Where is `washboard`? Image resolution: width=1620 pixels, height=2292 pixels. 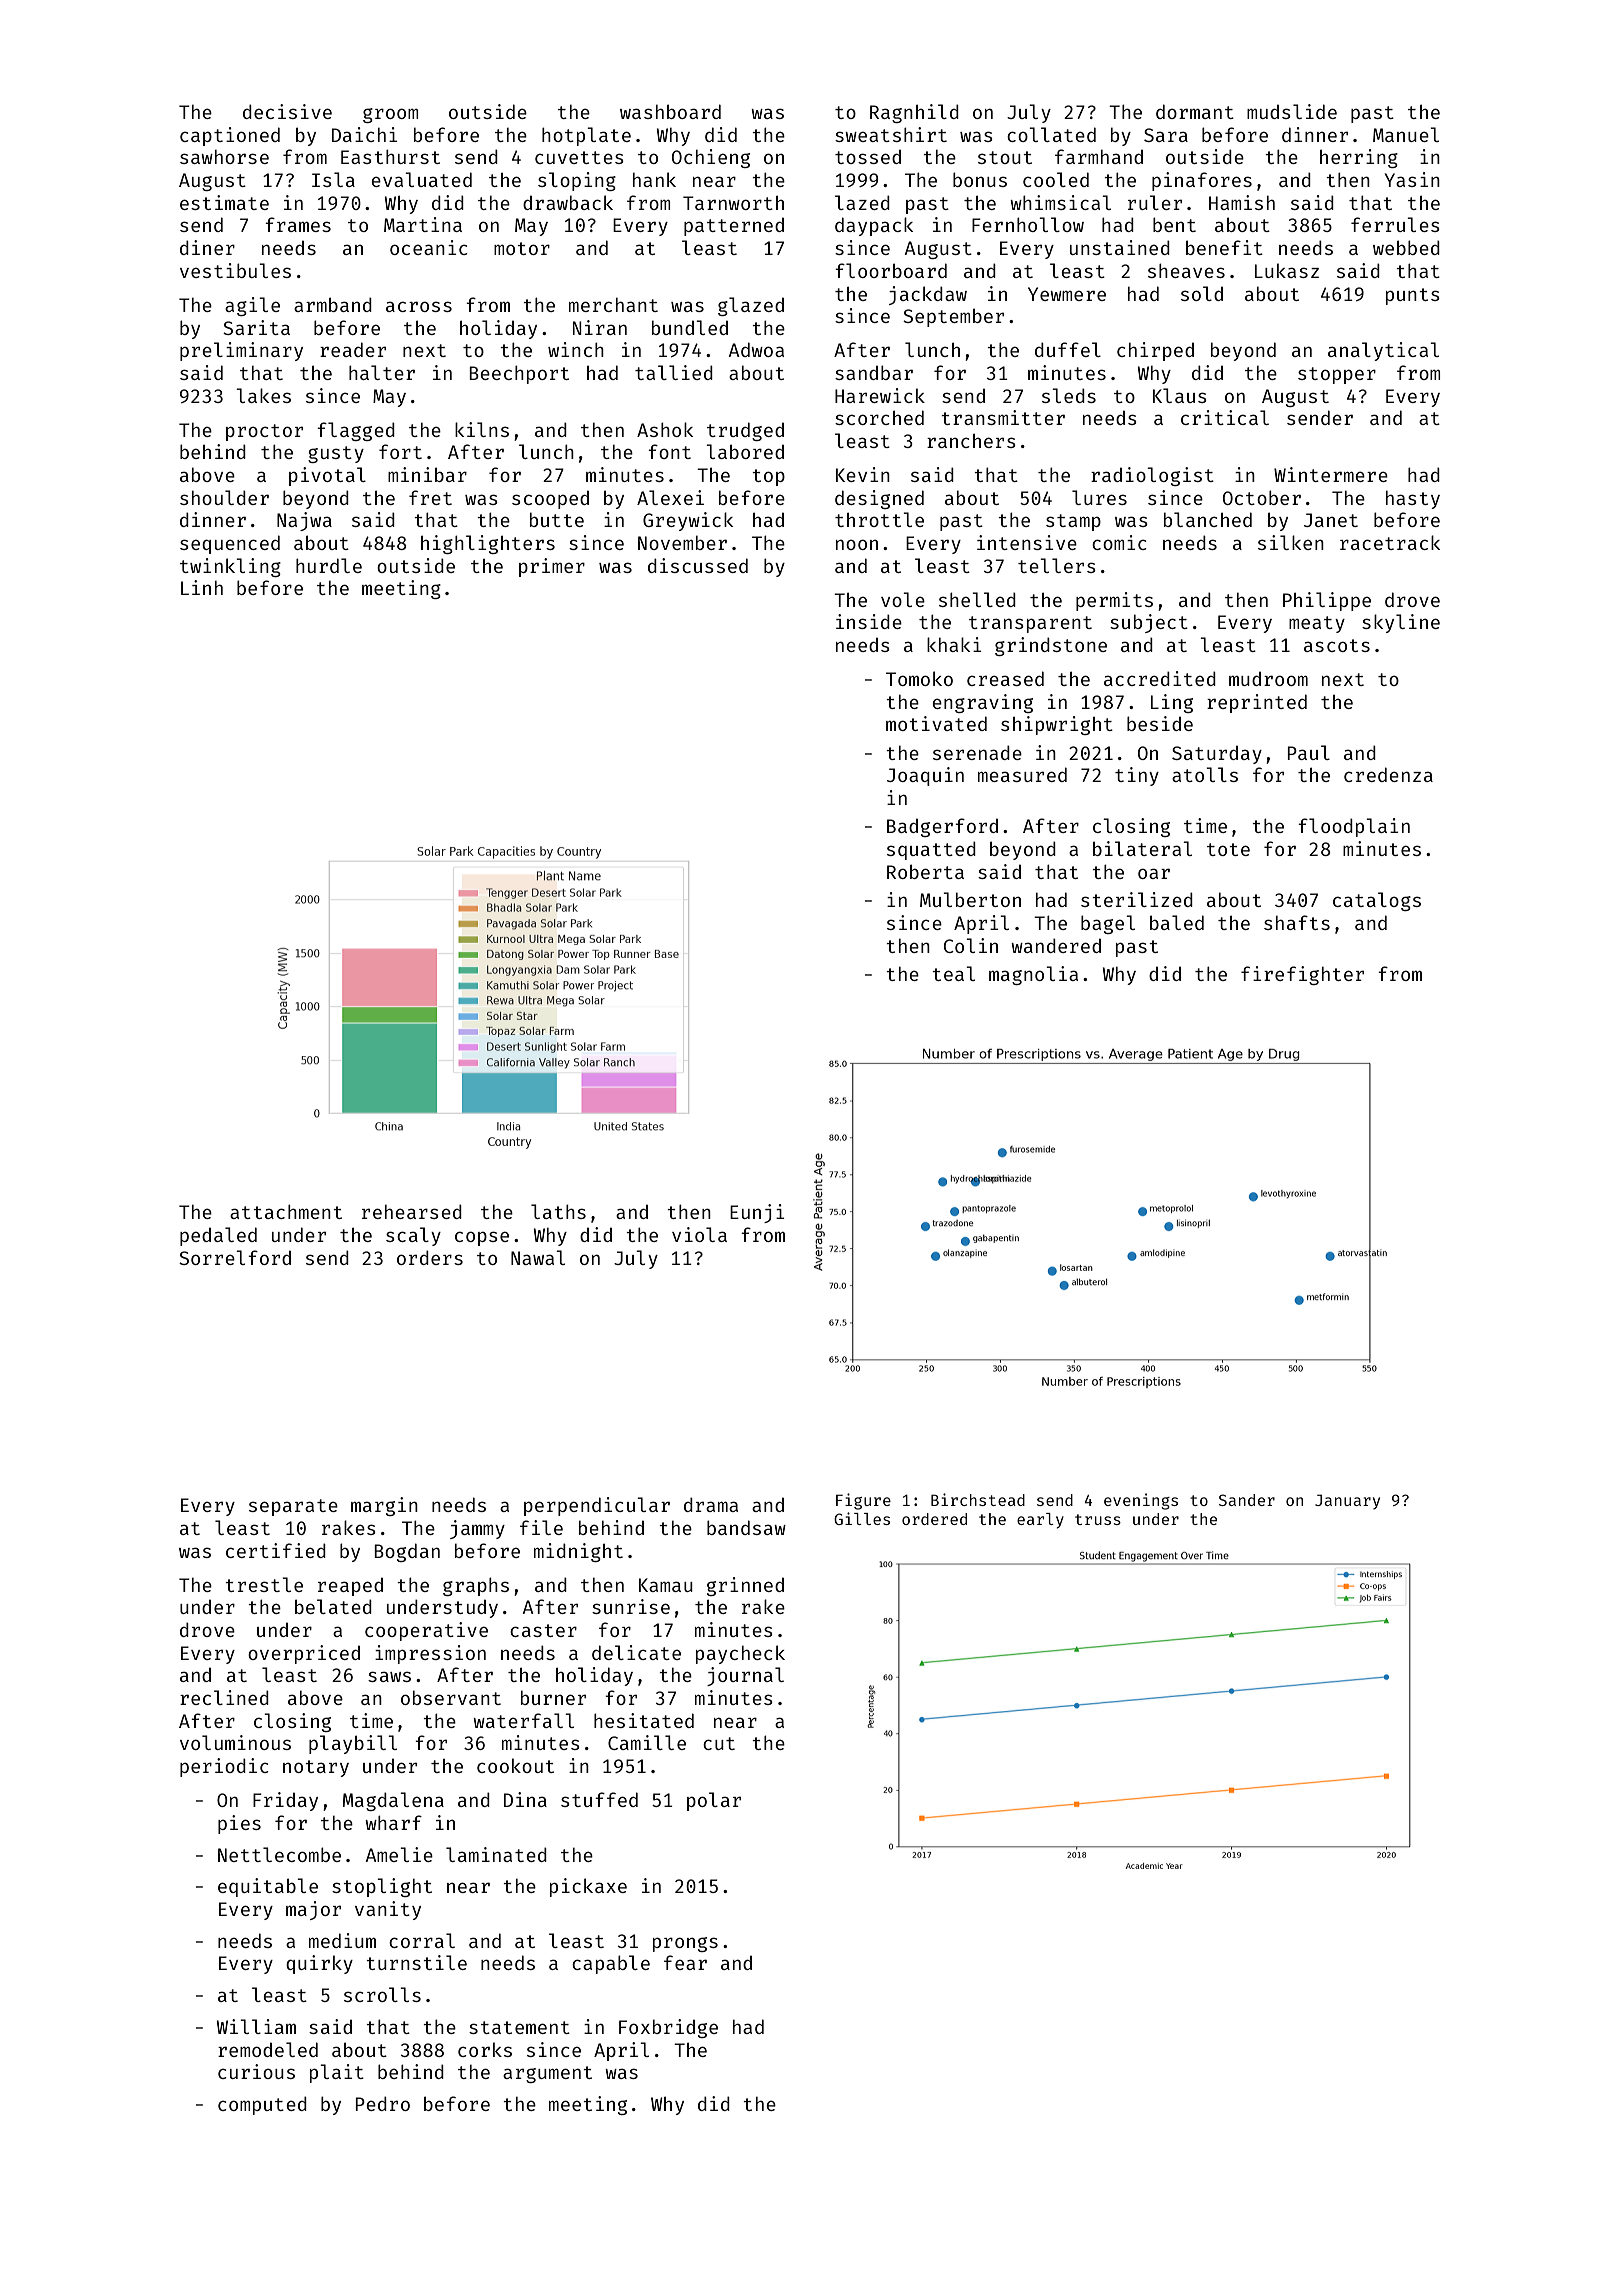
washboard is located at coordinates (670, 111).
